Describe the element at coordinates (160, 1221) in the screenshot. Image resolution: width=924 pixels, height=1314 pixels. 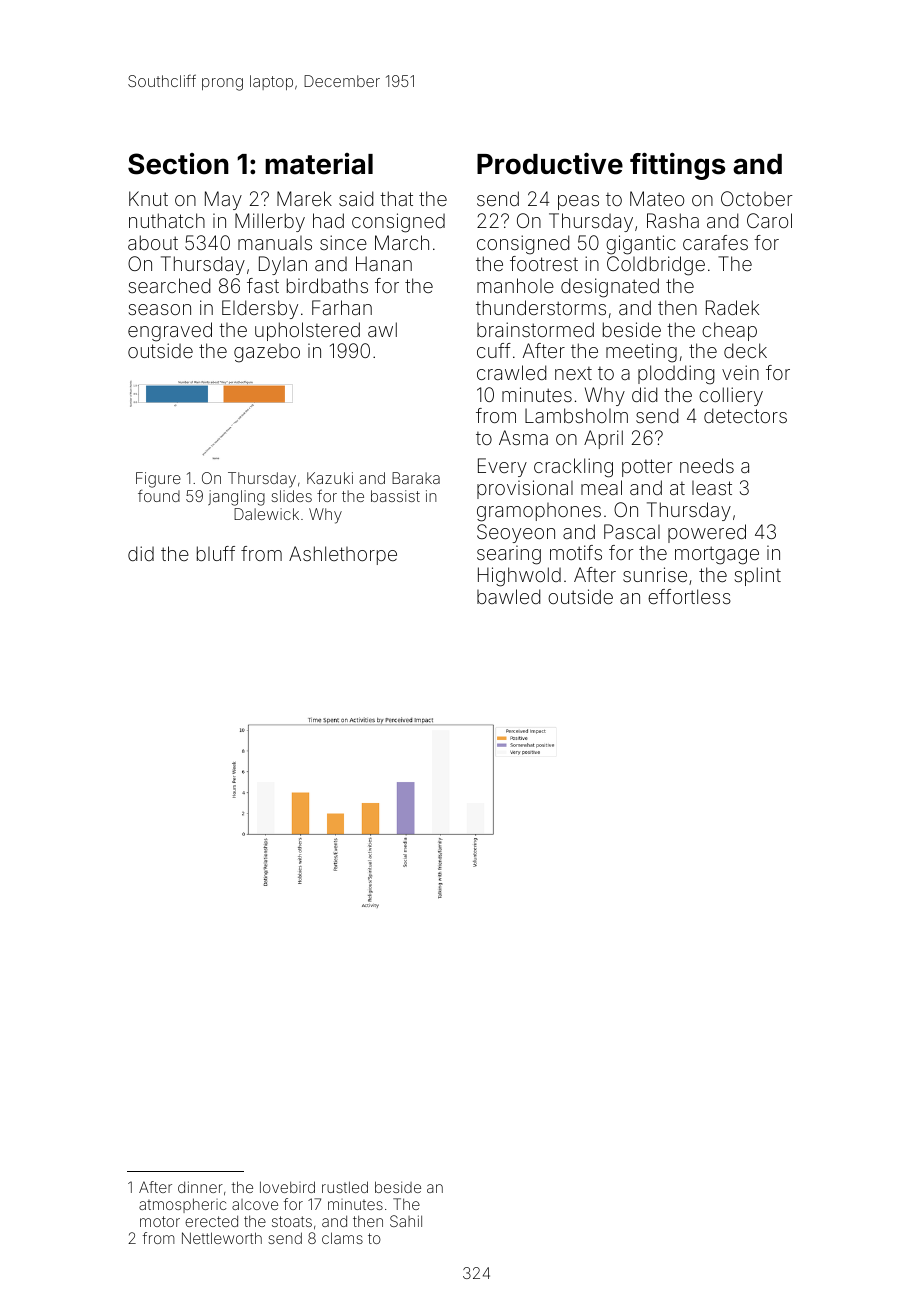
I see `motor` at that location.
